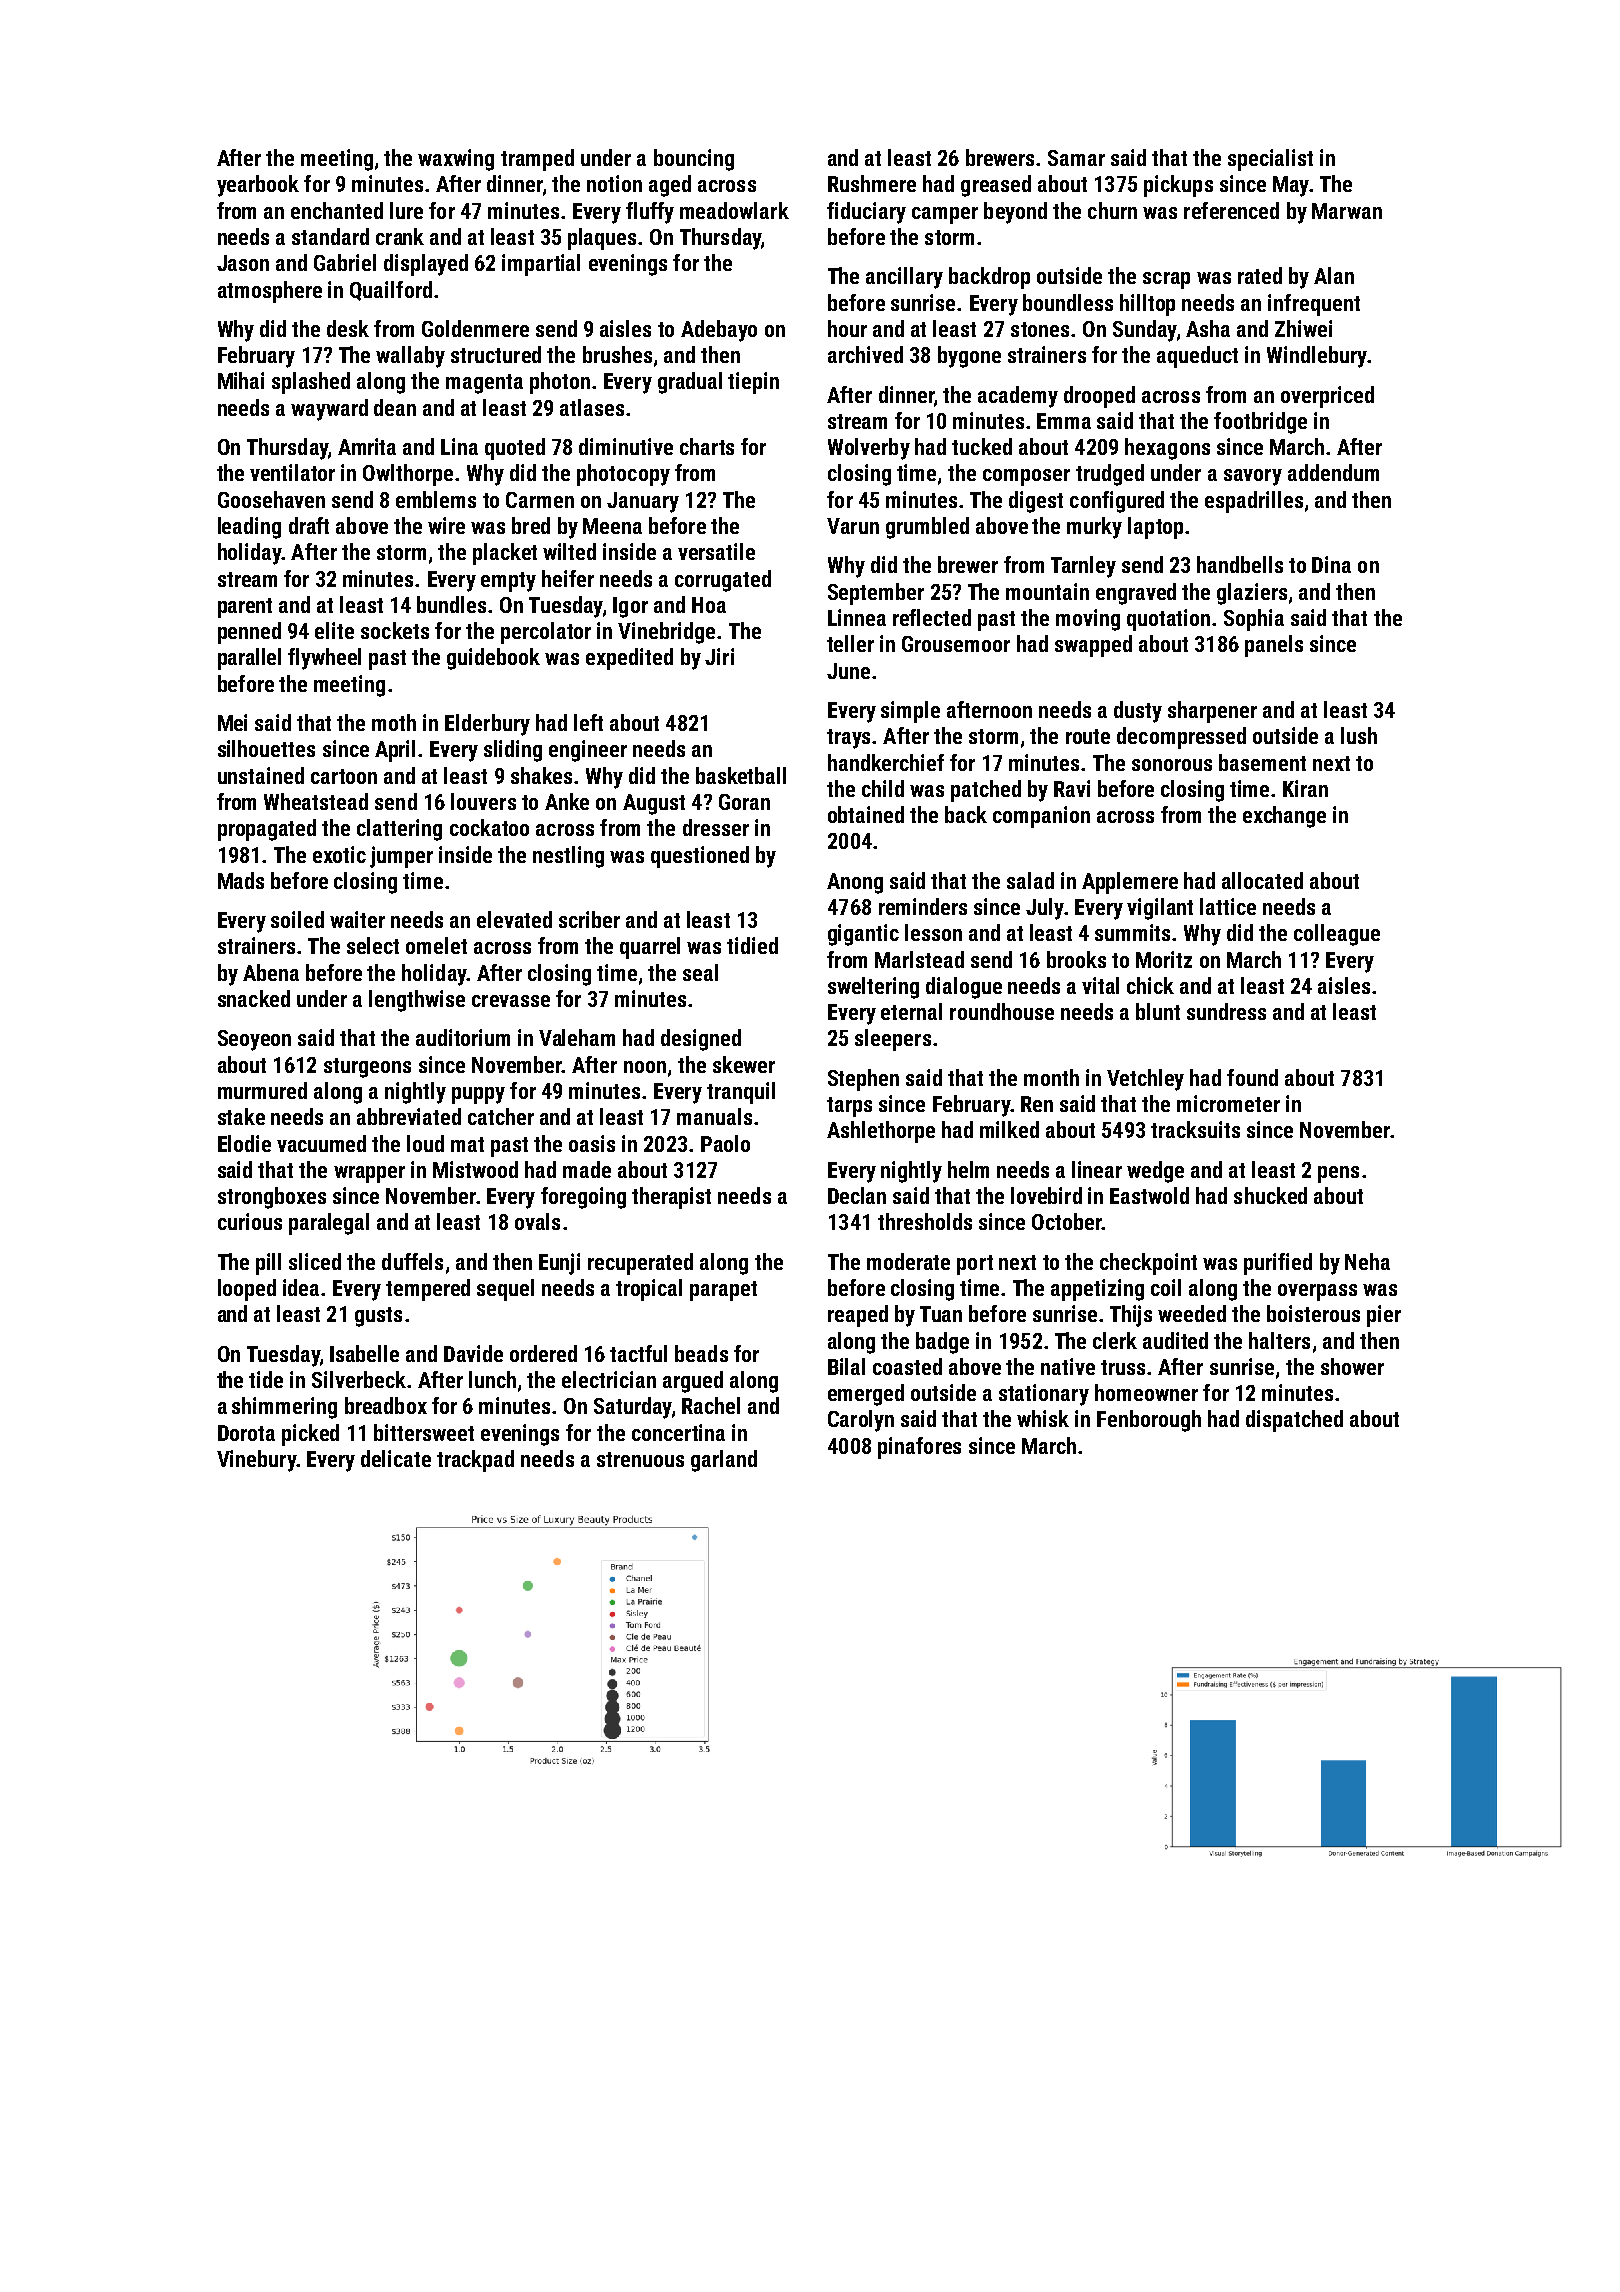 This screenshot has width=1620, height=2292. I want to click on reflected, so click(932, 617).
